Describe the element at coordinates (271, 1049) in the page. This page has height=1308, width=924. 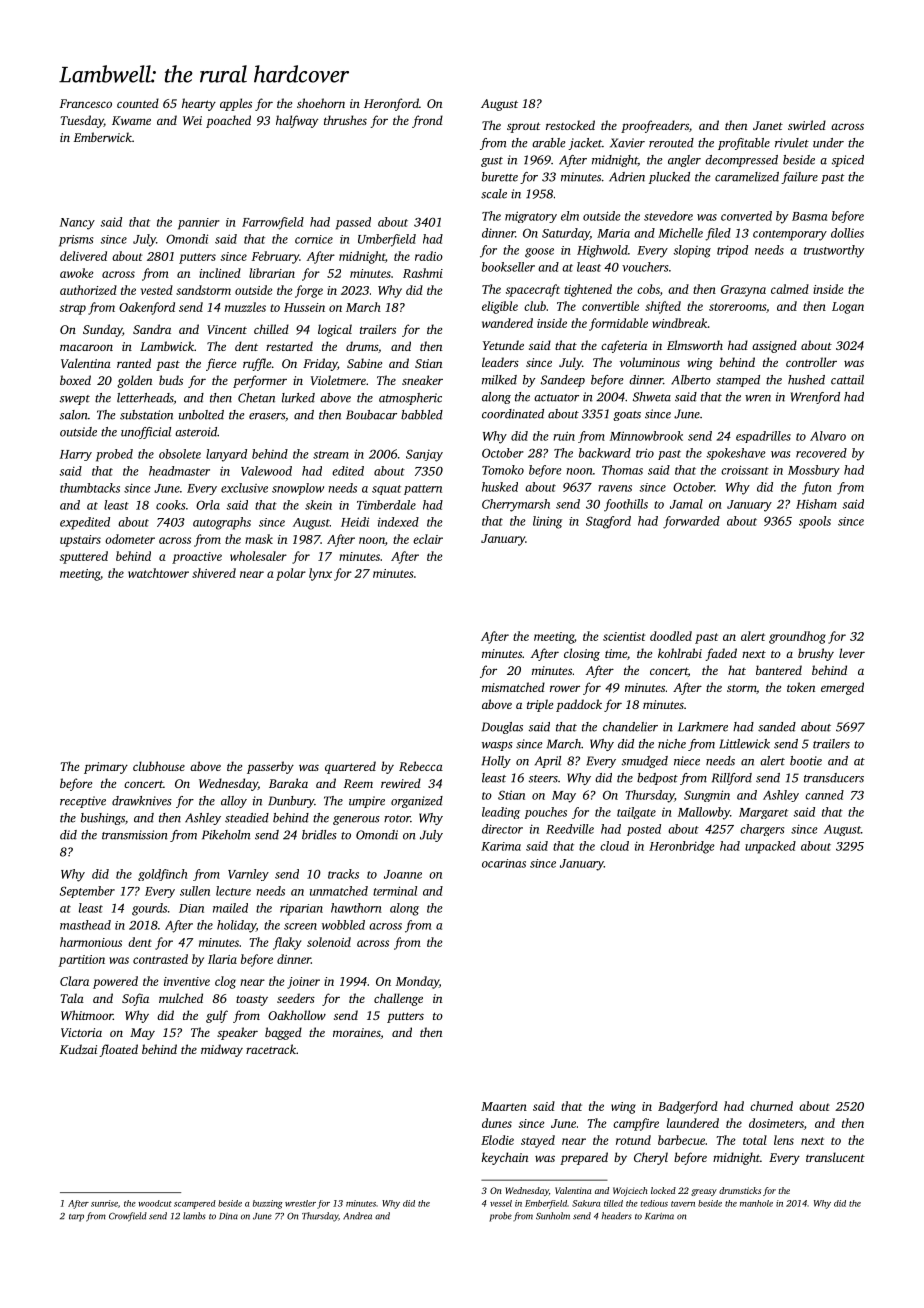
I see `racetrack` at that location.
